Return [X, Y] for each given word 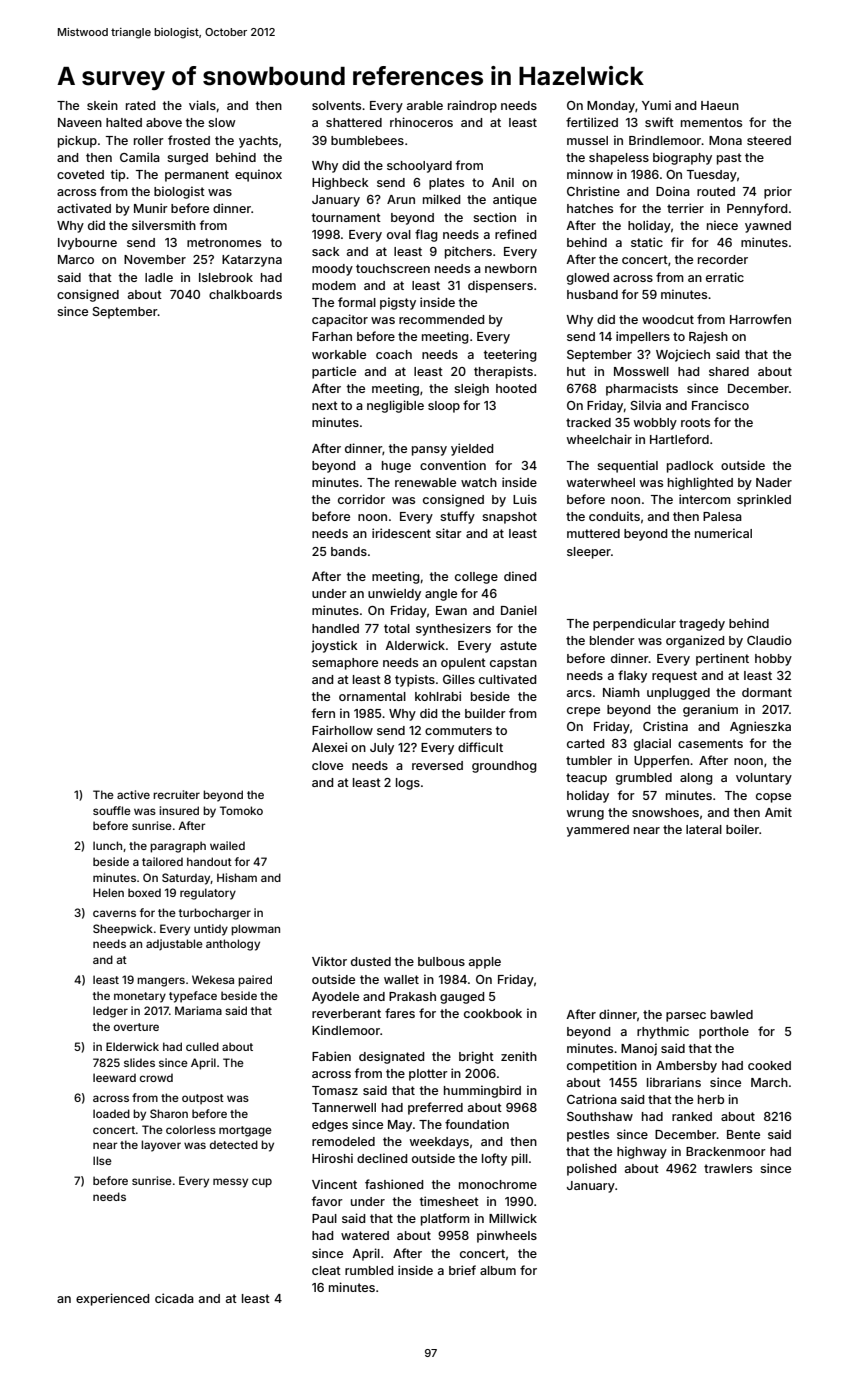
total [397, 628]
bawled [732, 1014]
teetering [510, 355]
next [325, 405]
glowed [588, 279]
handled [335, 628]
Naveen [80, 122]
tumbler [589, 760]
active [133, 794]
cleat [326, 1270]
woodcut [668, 319]
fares [400, 1013]
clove [327, 765]
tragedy [702, 625]
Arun [401, 199]
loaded [111, 1113]
